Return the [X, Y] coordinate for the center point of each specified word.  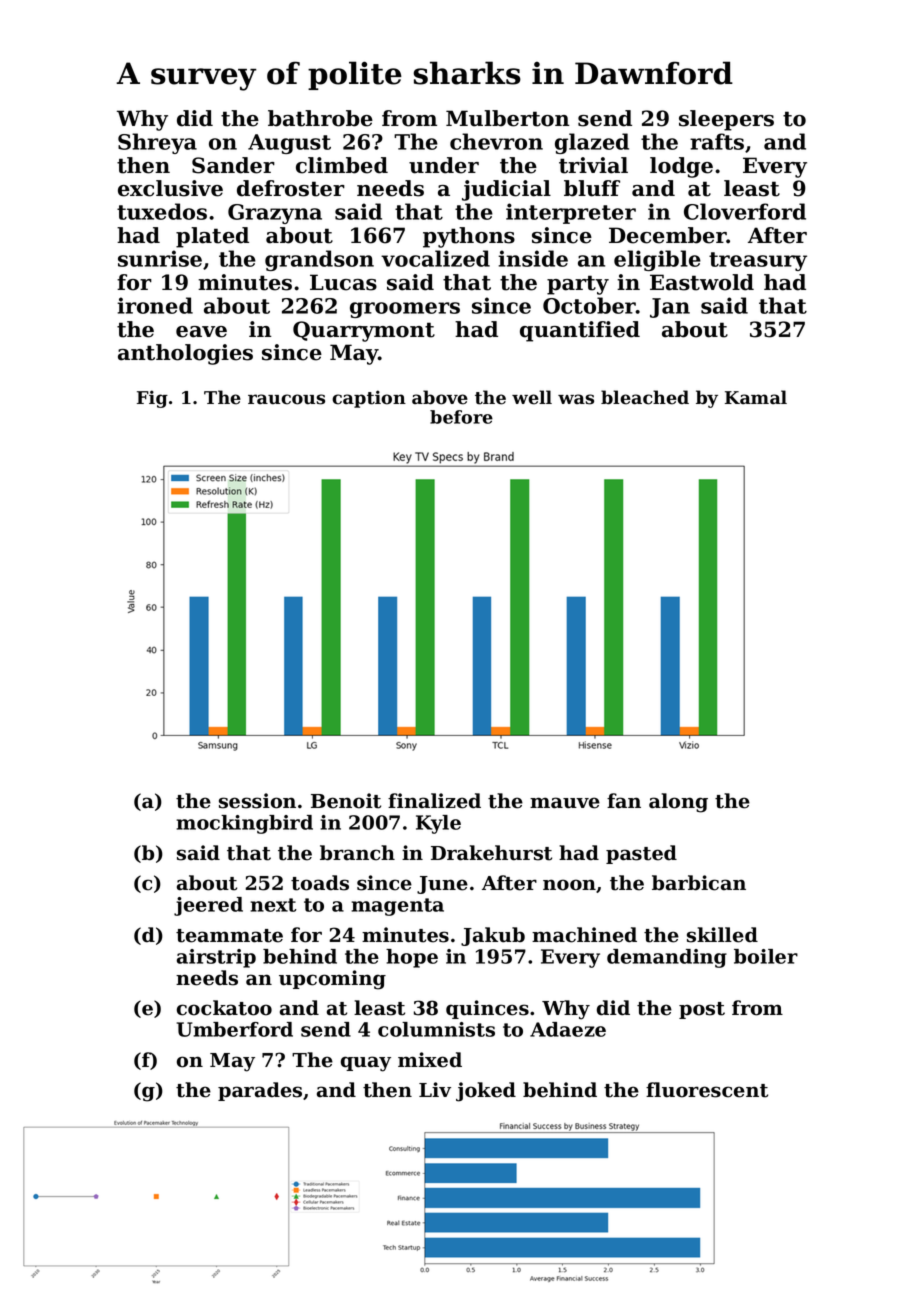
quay [366, 1064]
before [461, 417]
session [257, 801]
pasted [641, 854]
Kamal [756, 397]
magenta [397, 907]
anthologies [185, 354]
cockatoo [224, 1008]
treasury [758, 261]
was [576, 399]
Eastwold [702, 282]
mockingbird [244, 824]
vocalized [435, 258]
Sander [233, 165]
